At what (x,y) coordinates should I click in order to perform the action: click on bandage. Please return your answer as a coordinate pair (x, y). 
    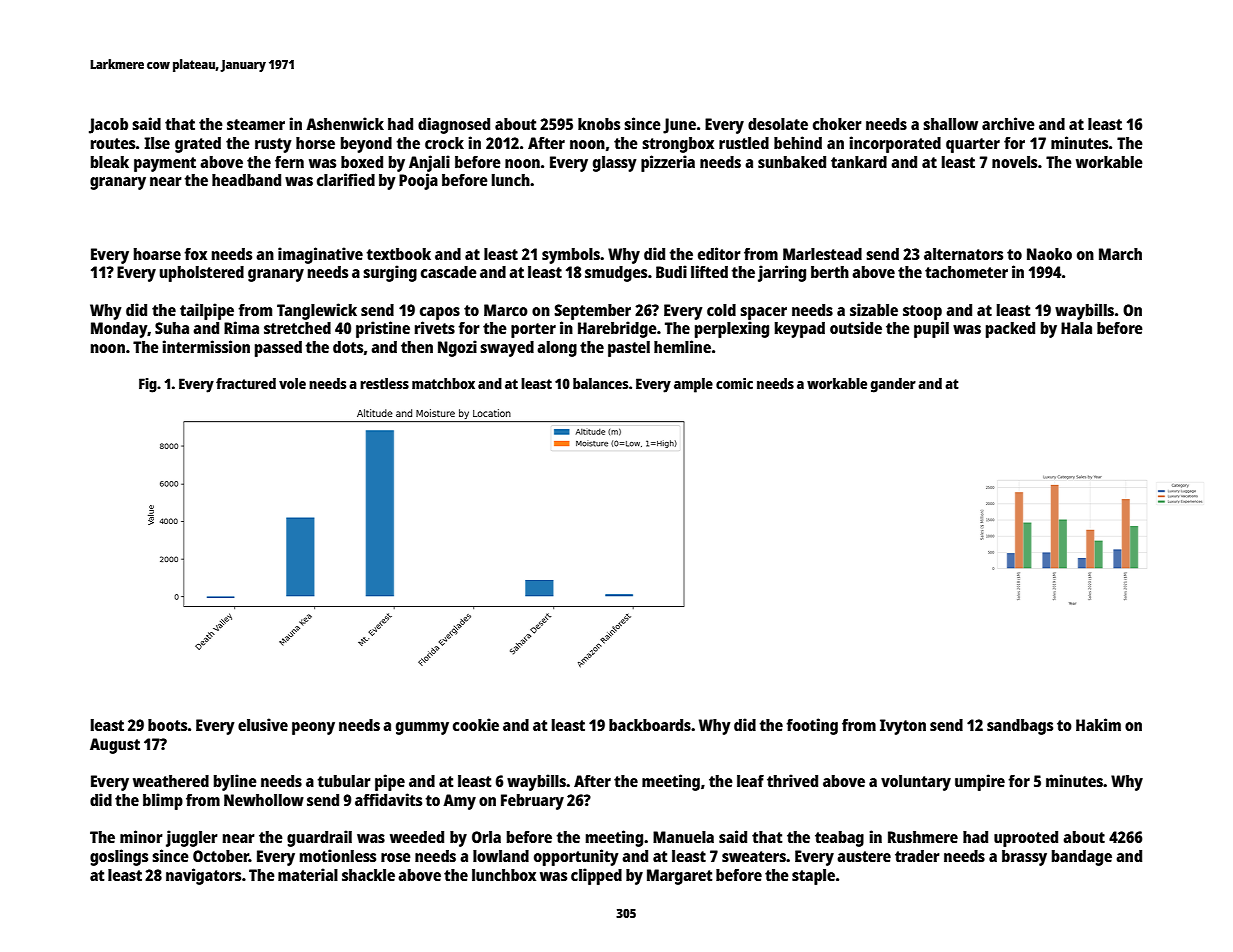
    Looking at the image, I should click on (1082, 858).
